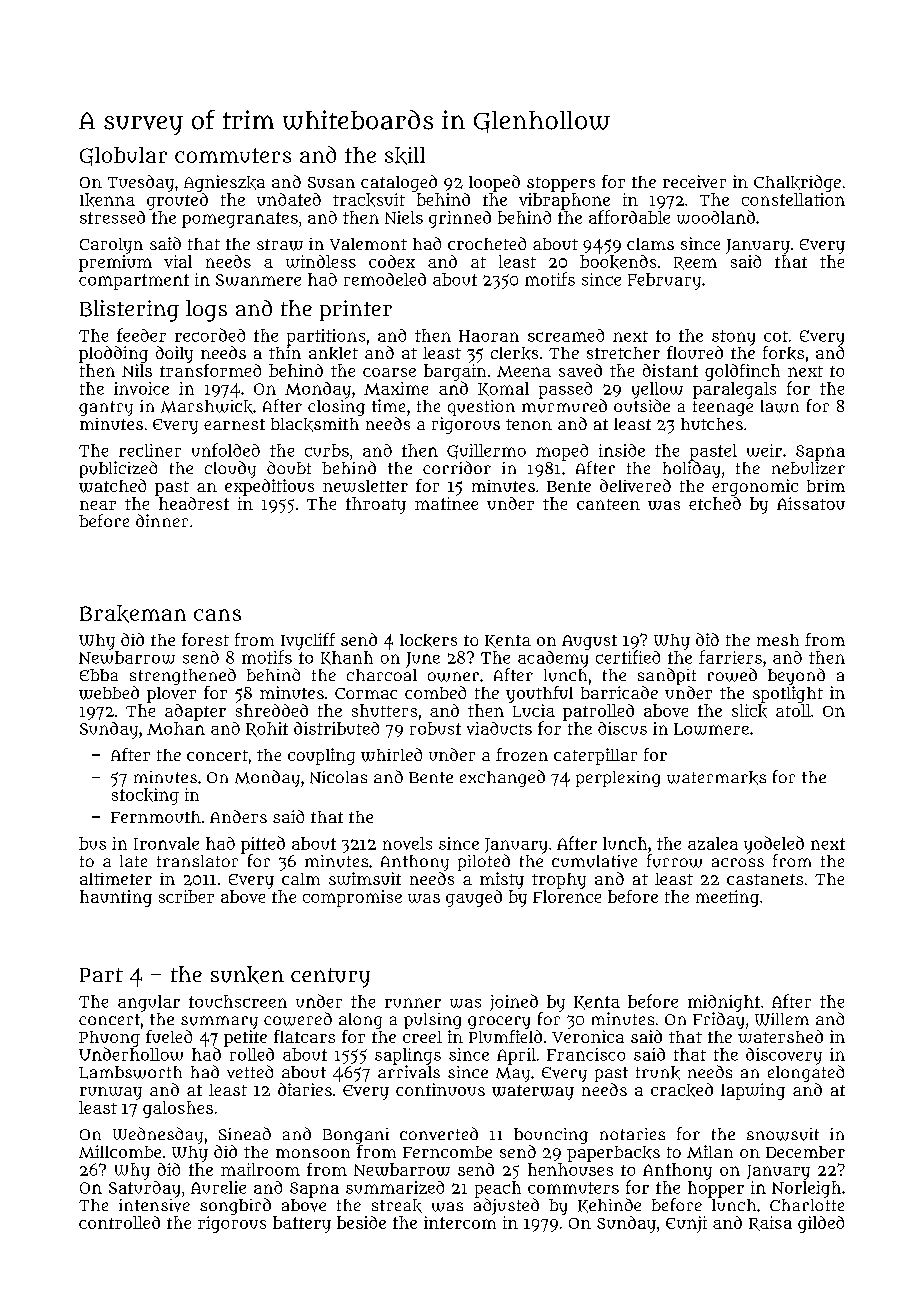  I want to click on Niels, so click(404, 217).
